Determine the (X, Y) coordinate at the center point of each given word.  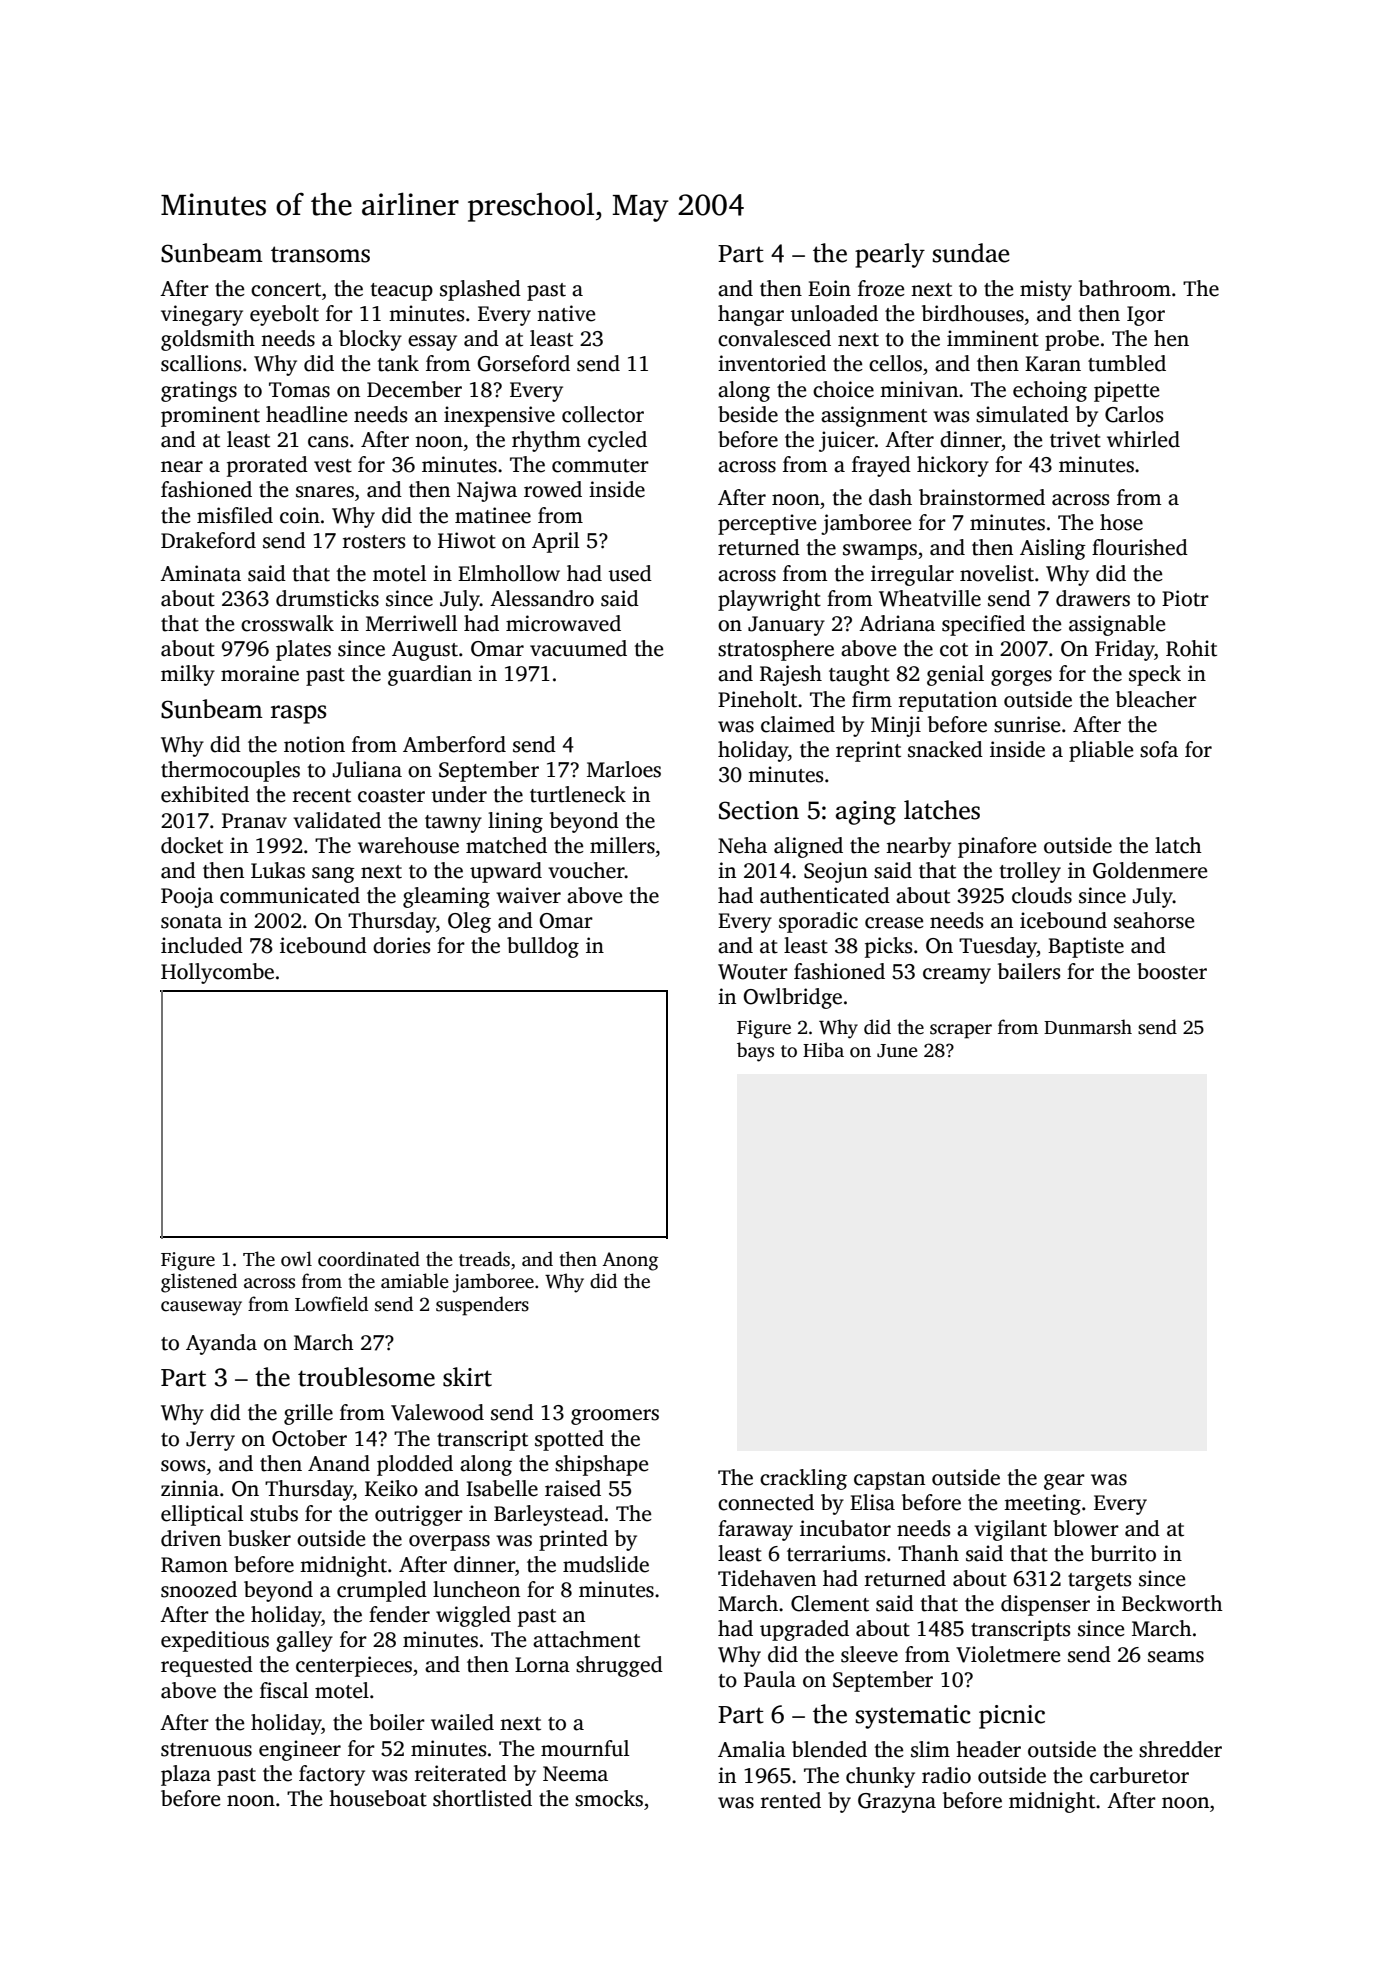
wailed (462, 1722)
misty (1046, 290)
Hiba (823, 1050)
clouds (1042, 895)
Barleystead (549, 1515)
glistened (199, 1283)
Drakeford (208, 540)
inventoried (772, 363)
